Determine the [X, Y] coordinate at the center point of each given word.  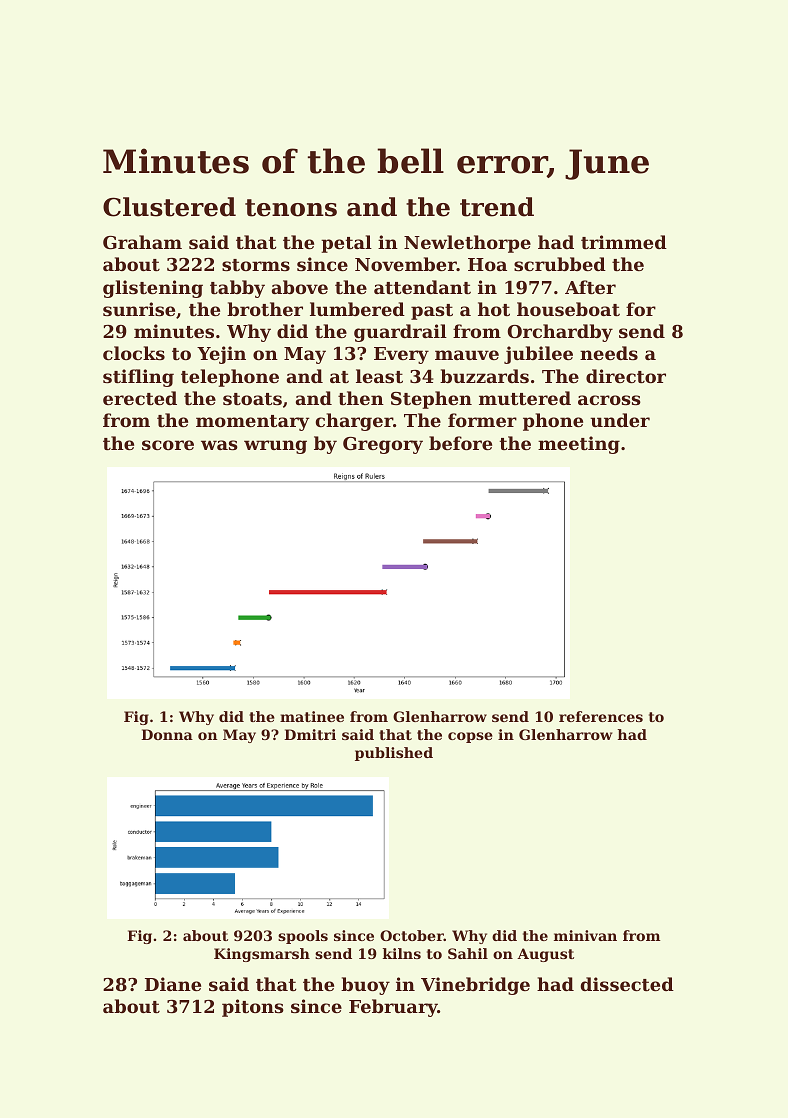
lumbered [357, 309]
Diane [173, 984]
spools [303, 937]
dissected [627, 984]
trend [497, 207]
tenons [291, 208]
